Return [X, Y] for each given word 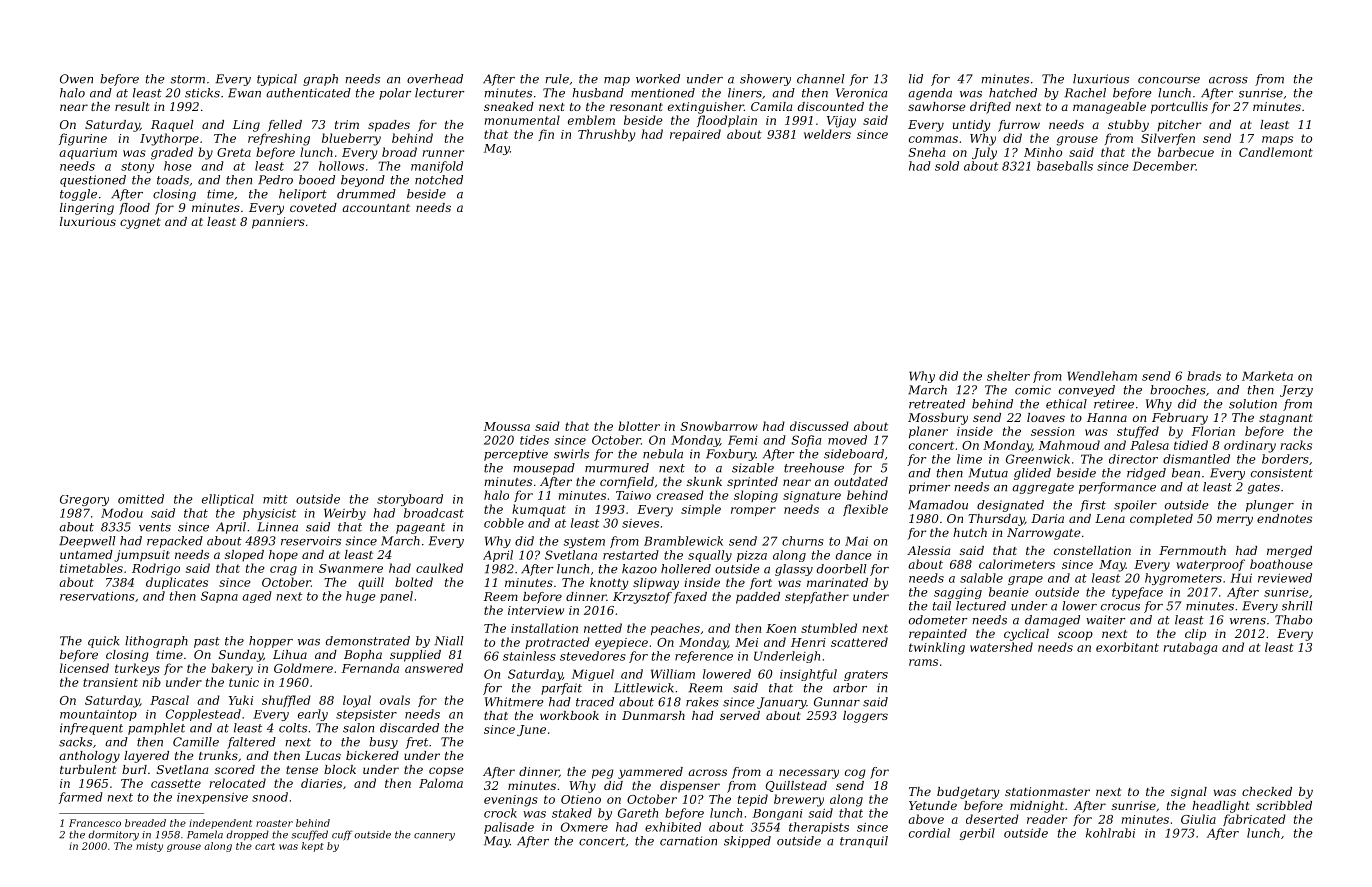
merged [1289, 552]
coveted [313, 207]
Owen [76, 79]
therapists [819, 828]
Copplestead [203, 715]
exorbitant [1127, 647]
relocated [237, 783]
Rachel [1085, 93]
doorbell [841, 569]
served [740, 715]
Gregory [84, 500]
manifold [437, 167]
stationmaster [1047, 791]
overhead [435, 79]
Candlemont [1276, 152]
